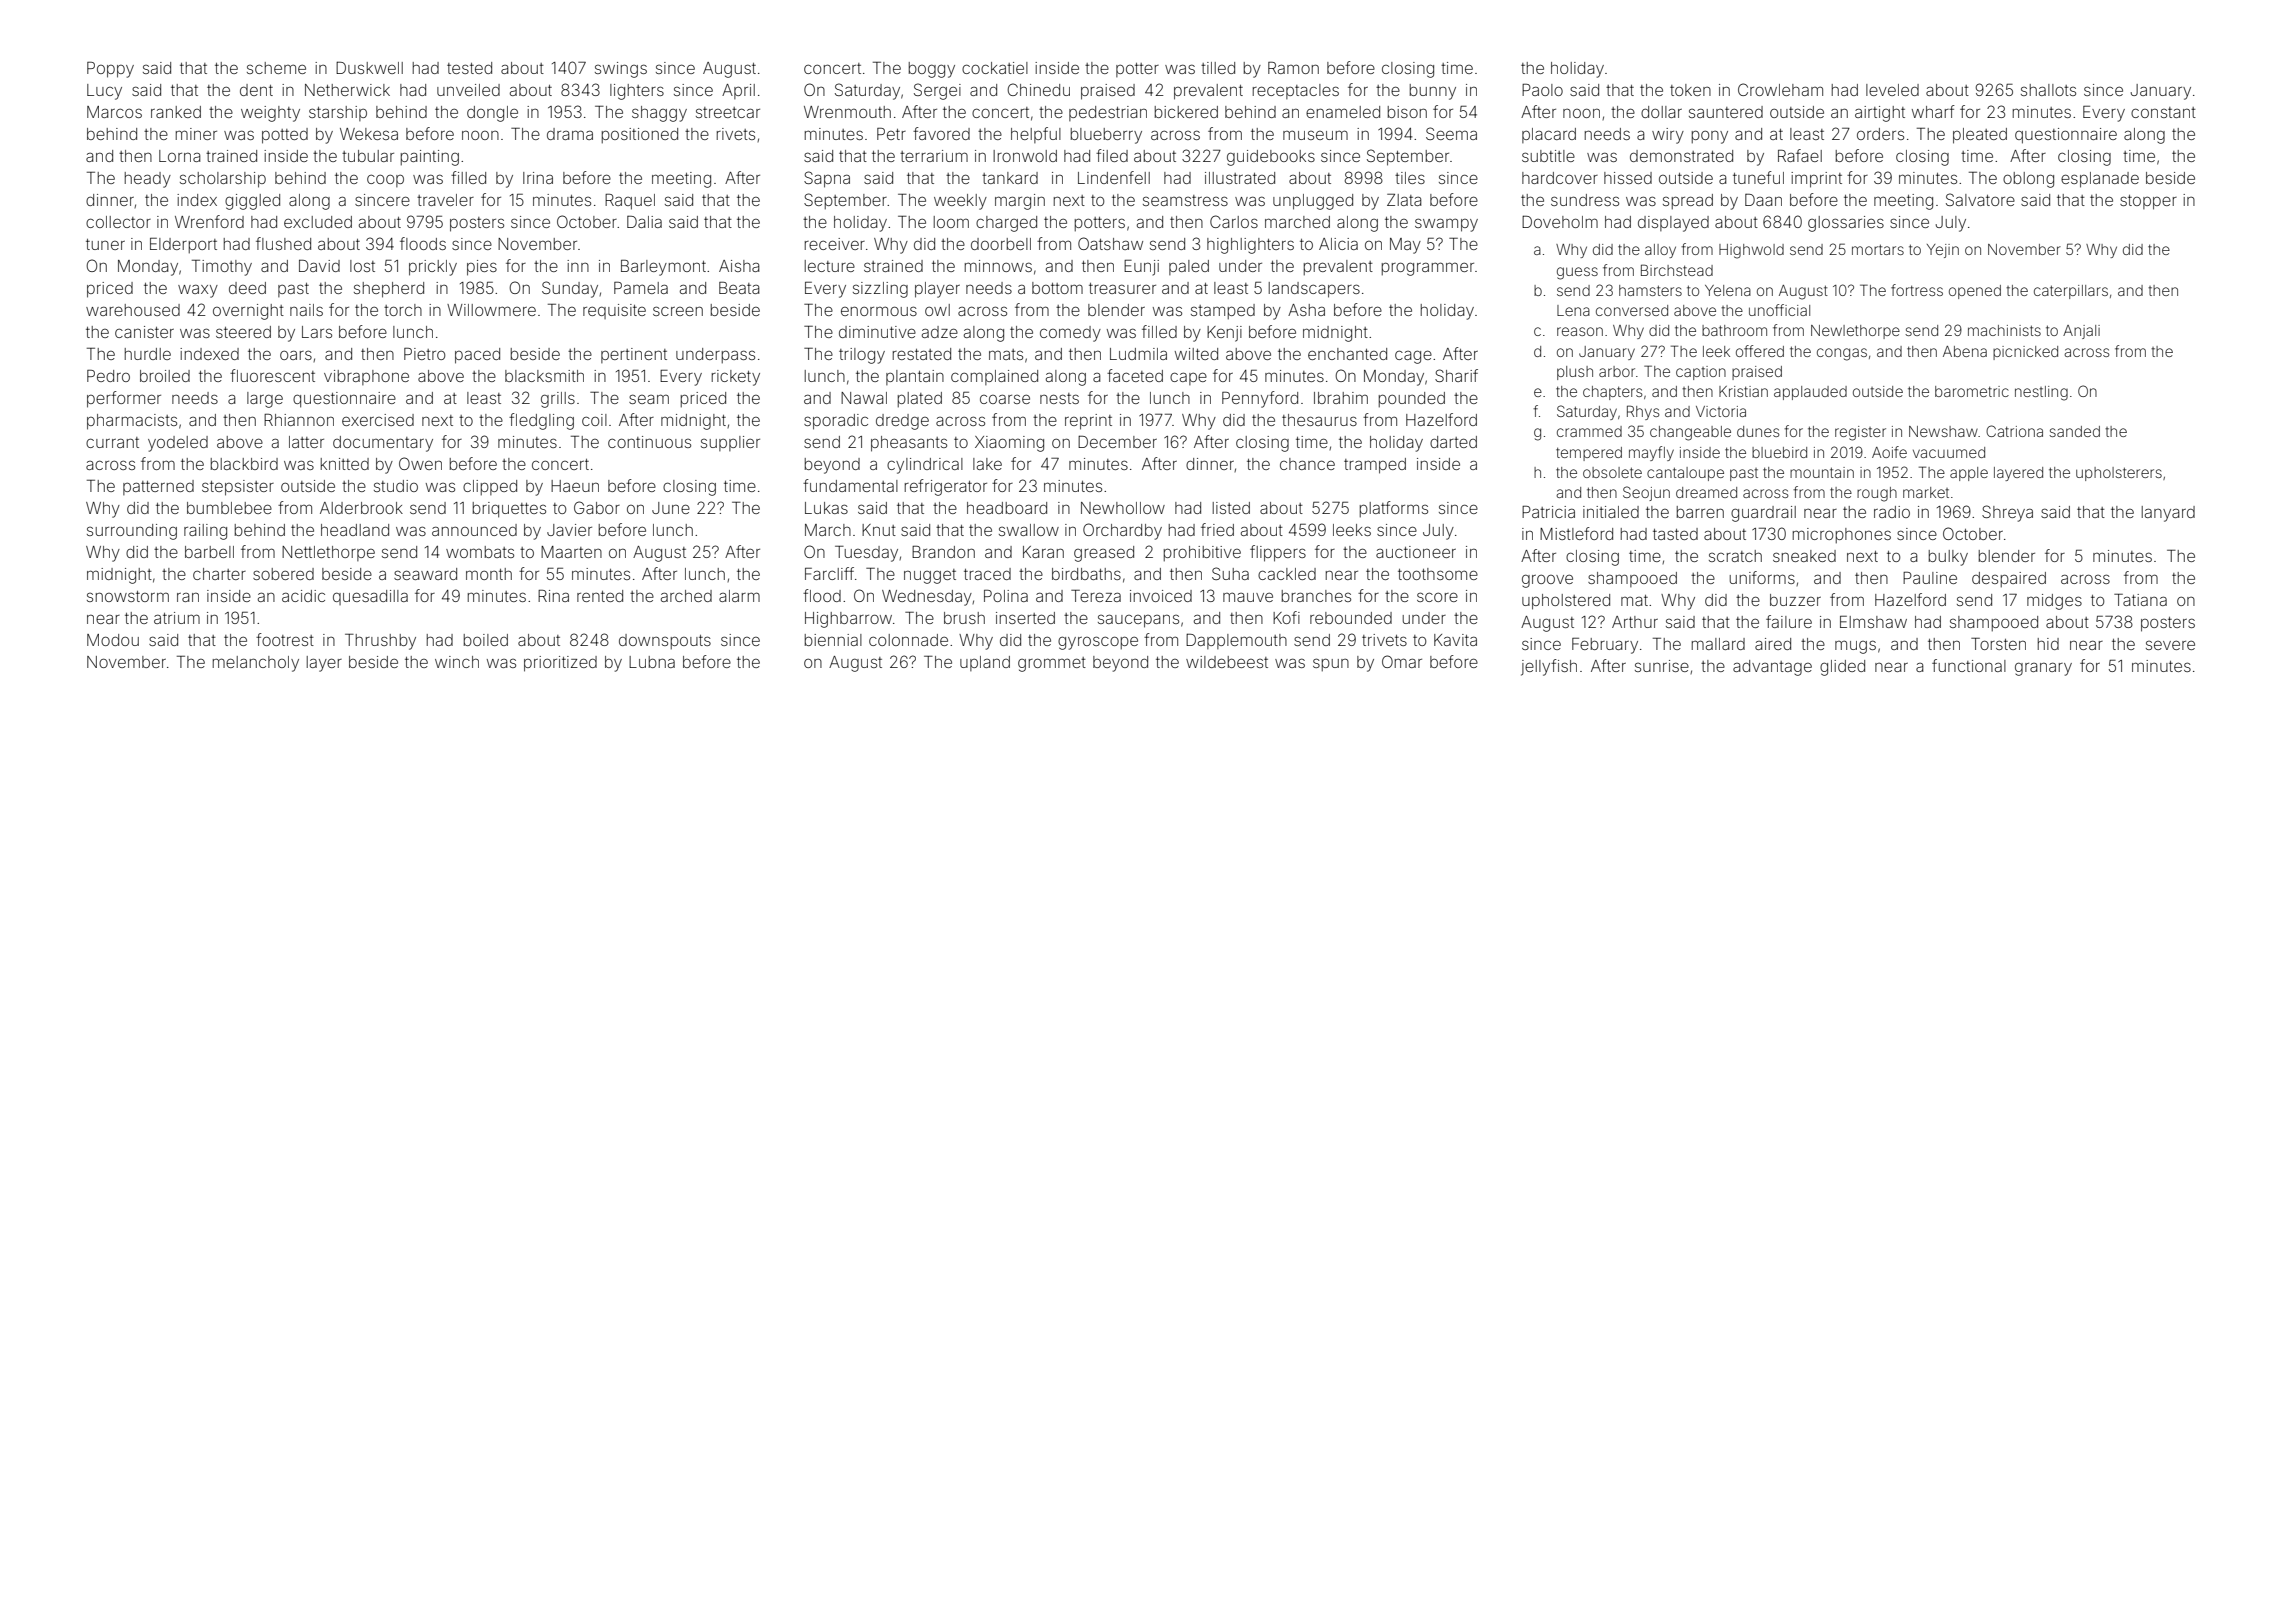 The width and height of the screenshot is (2282, 1614). I want to click on enameled, so click(1343, 112).
